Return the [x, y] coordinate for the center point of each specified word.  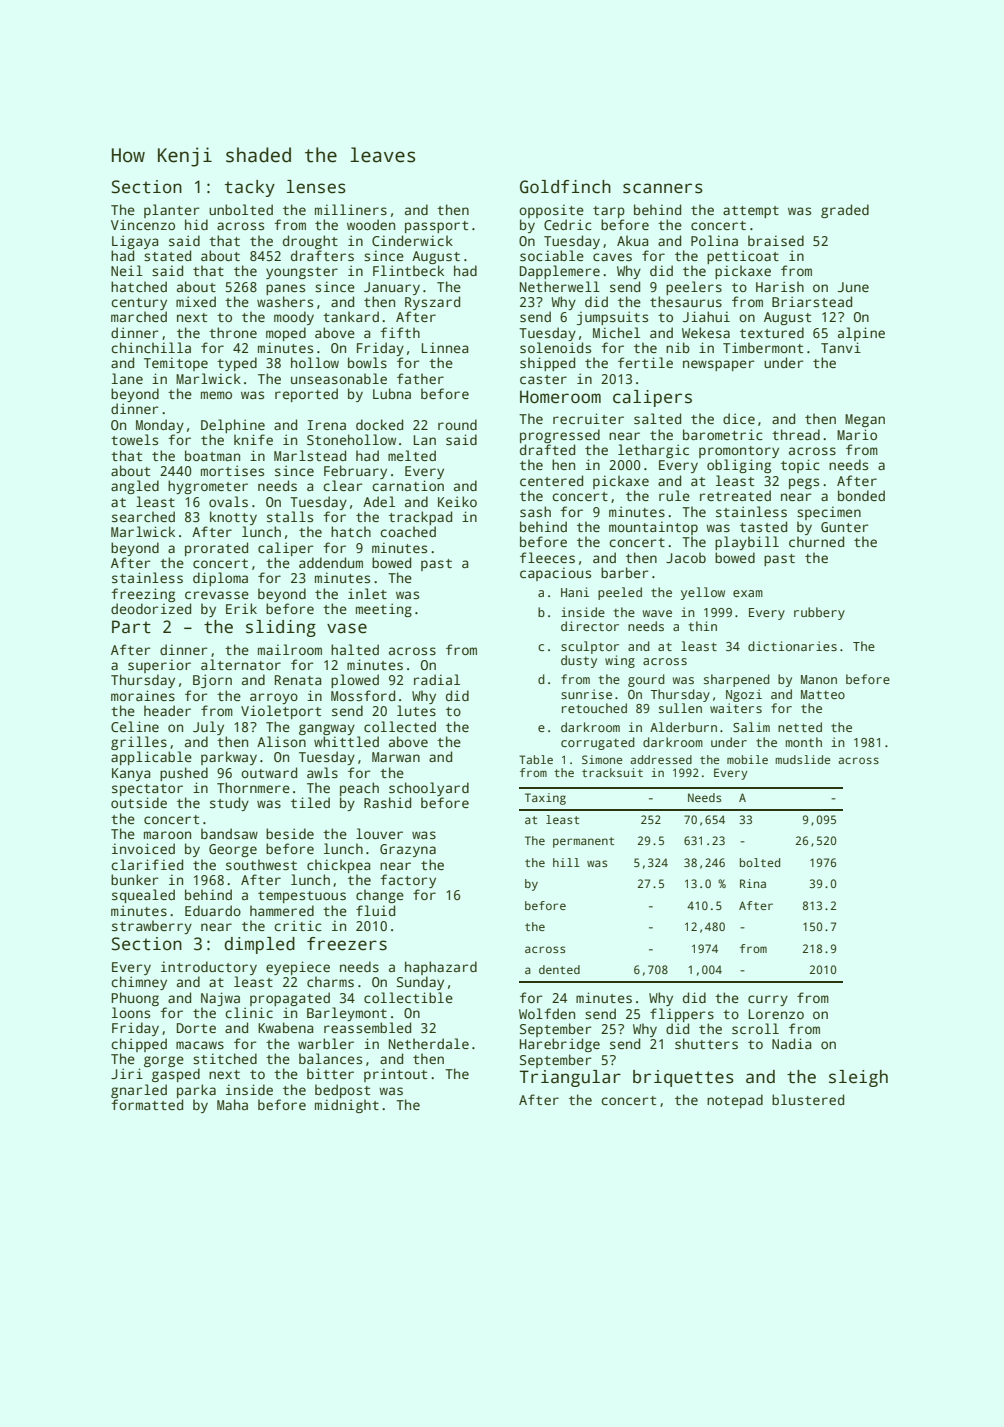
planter [172, 211]
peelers [694, 288]
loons [131, 1012]
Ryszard [432, 303]
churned [816, 541]
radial [437, 679]
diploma [220, 579]
